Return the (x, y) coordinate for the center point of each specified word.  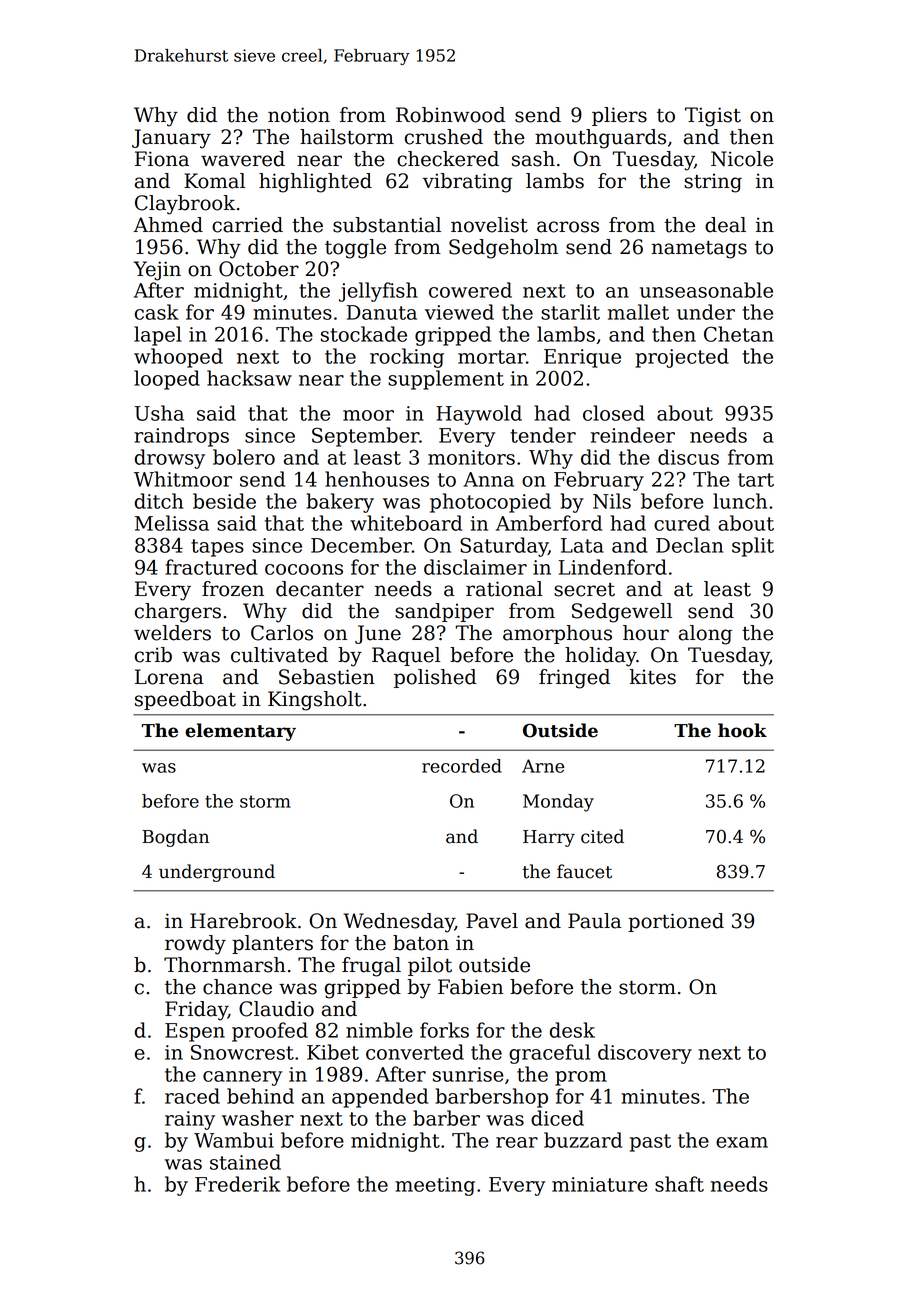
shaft (679, 1184)
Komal (214, 181)
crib (153, 655)
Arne (543, 766)
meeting (435, 1186)
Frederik (237, 1184)
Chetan (739, 334)
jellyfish (378, 292)
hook (742, 730)
